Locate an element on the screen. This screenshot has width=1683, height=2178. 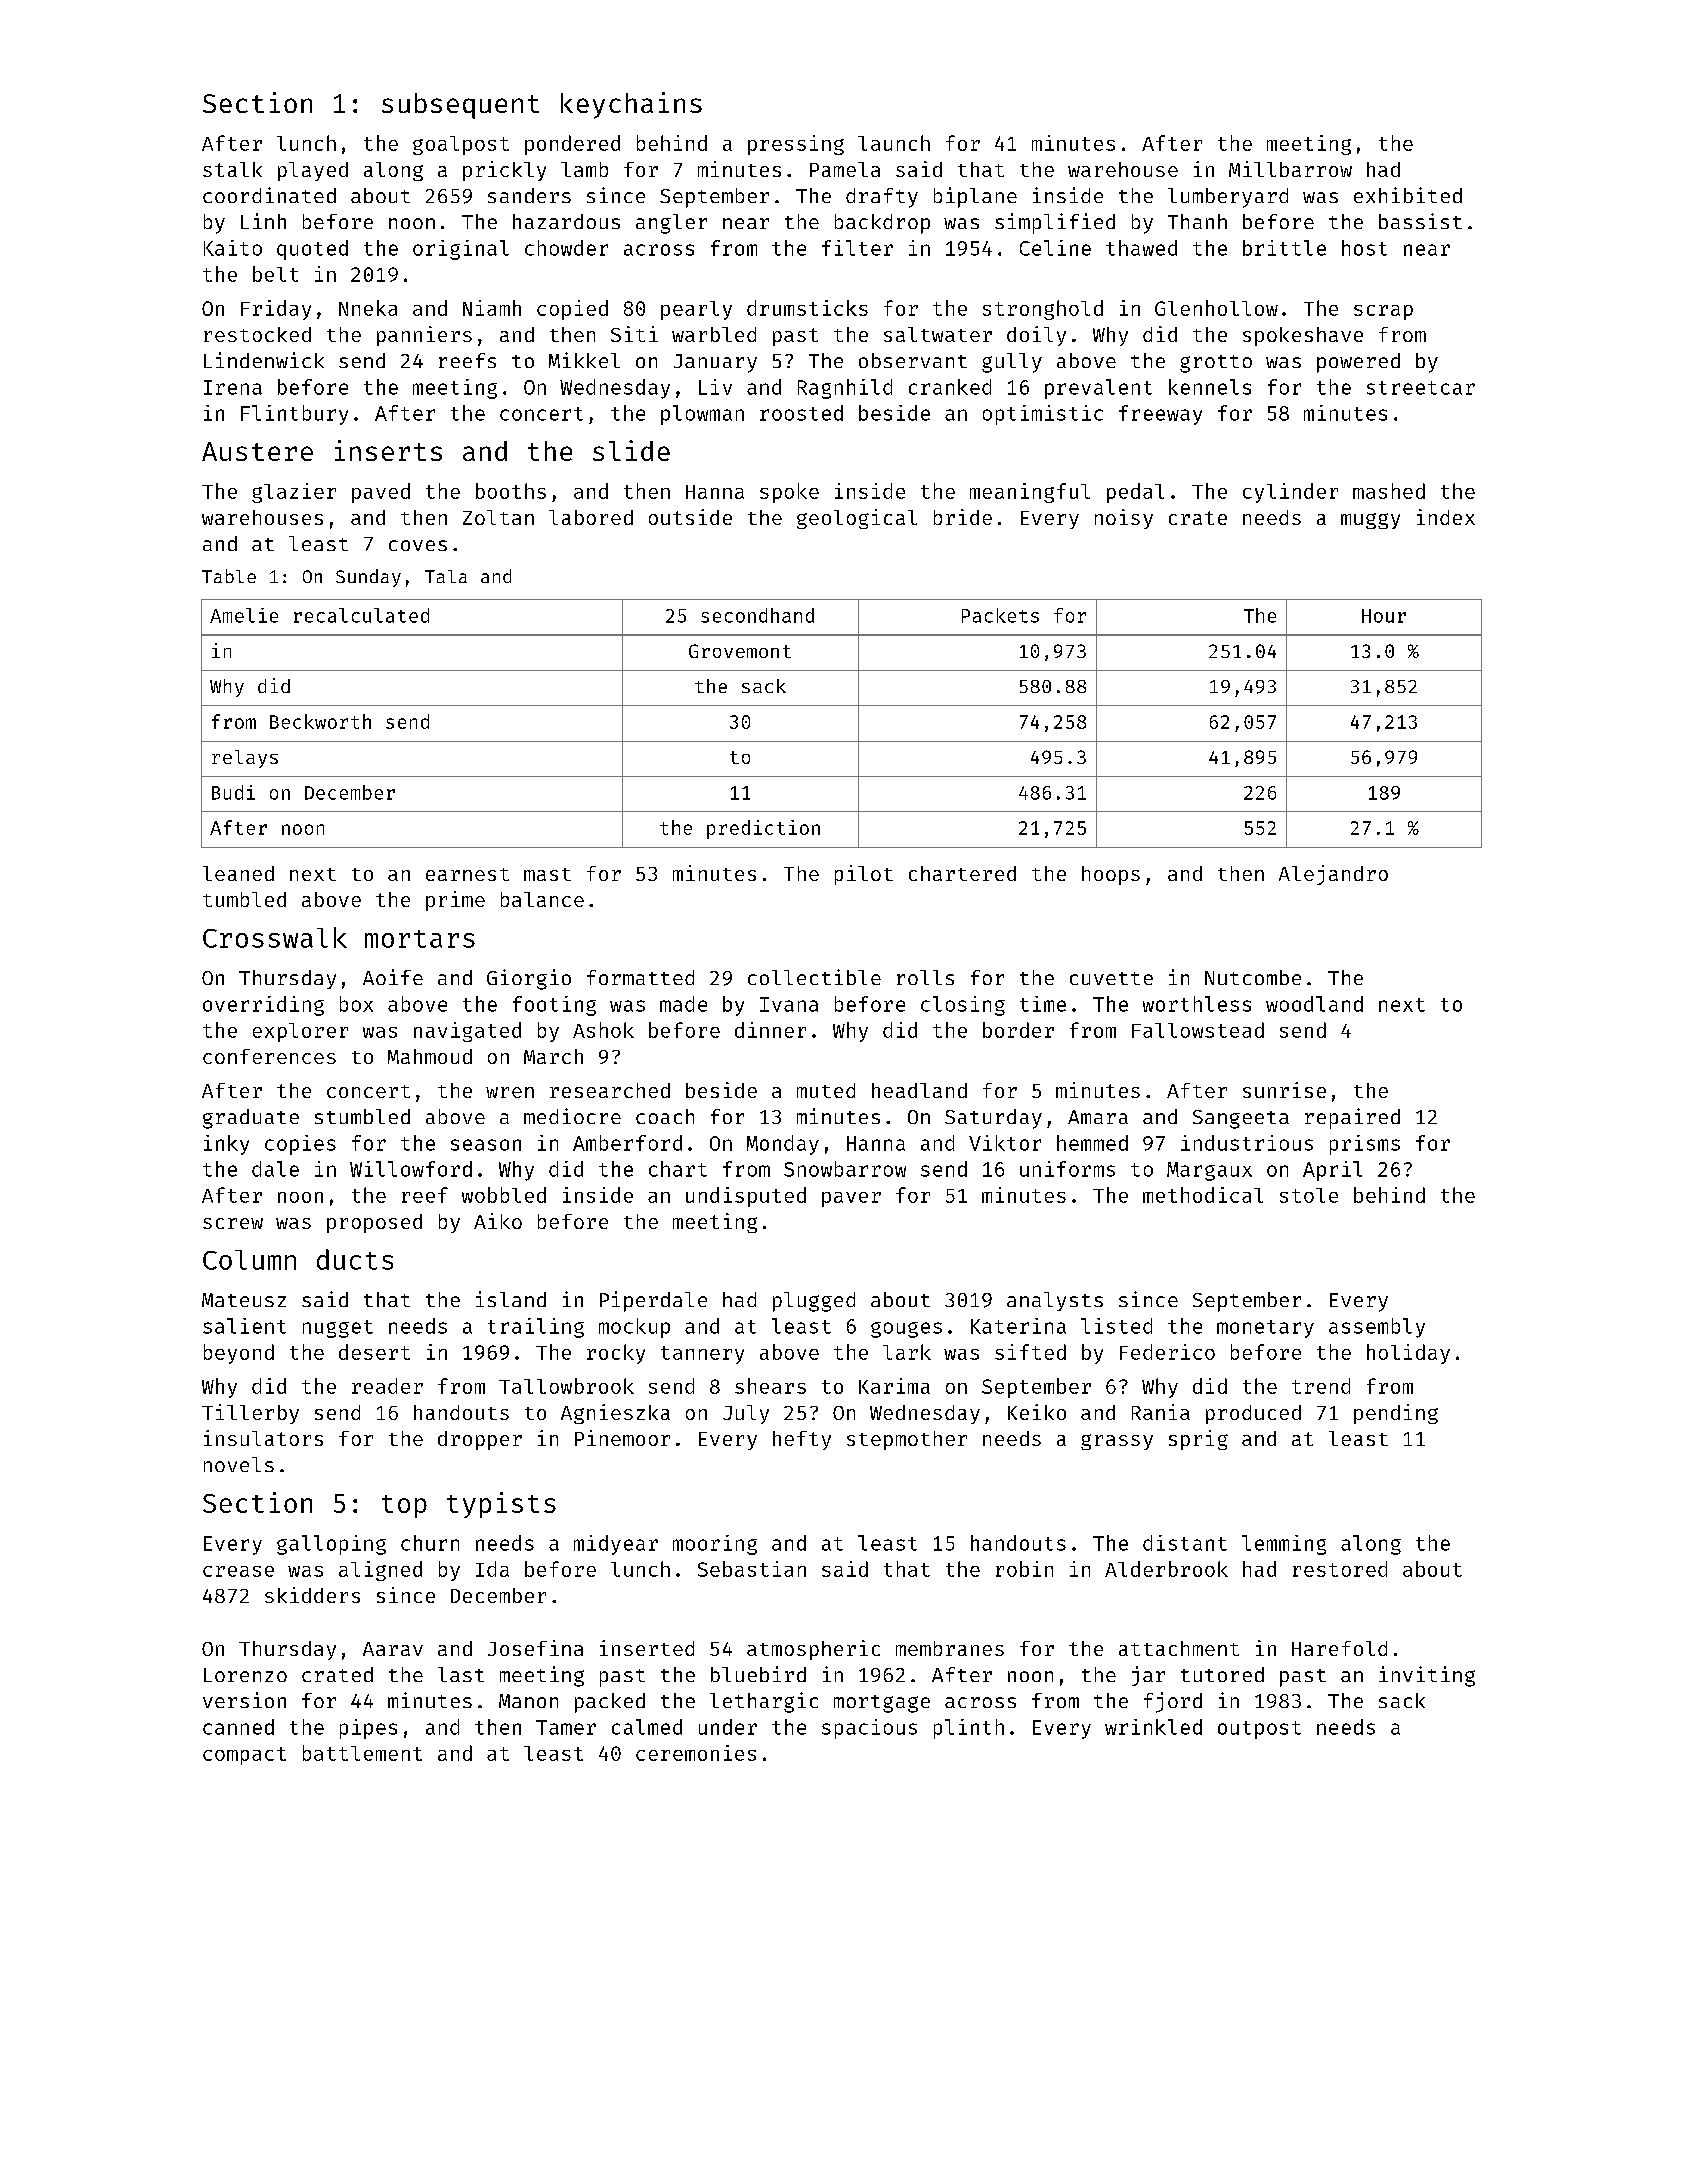
woodland is located at coordinates (1314, 1004).
